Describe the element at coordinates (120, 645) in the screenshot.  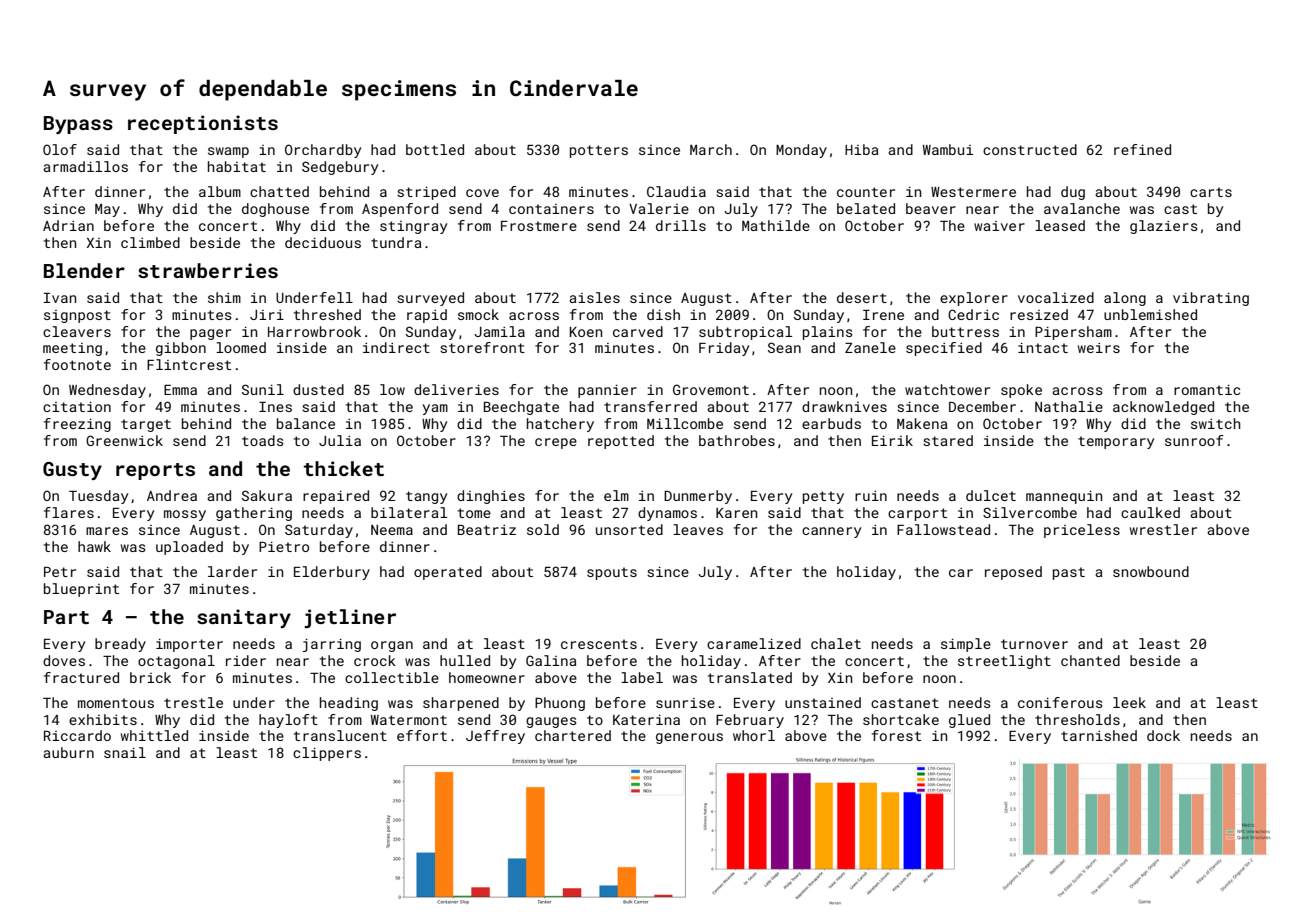
I see `bready` at that location.
